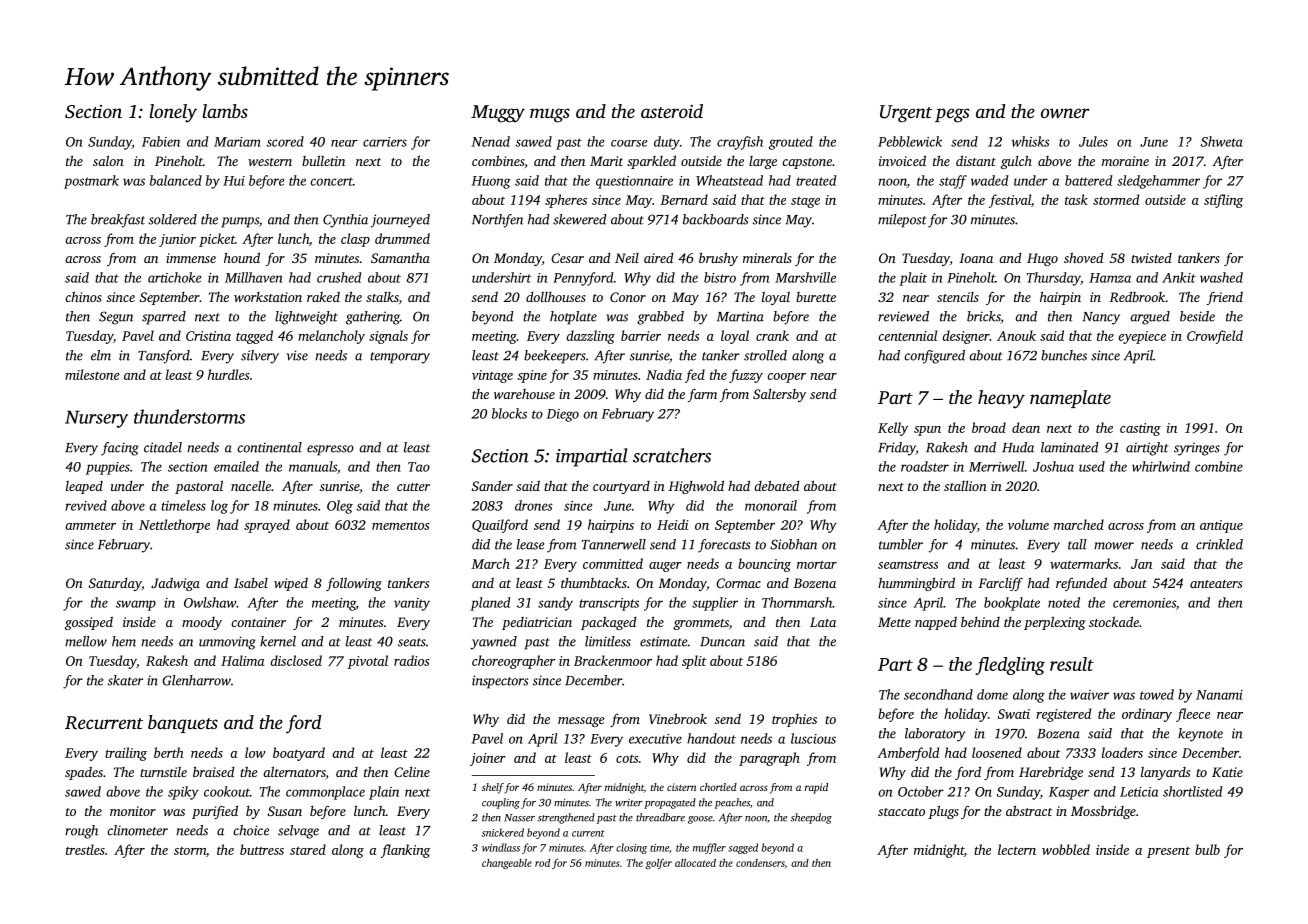 The image size is (1308, 924). I want to click on Muggy, so click(498, 114).
